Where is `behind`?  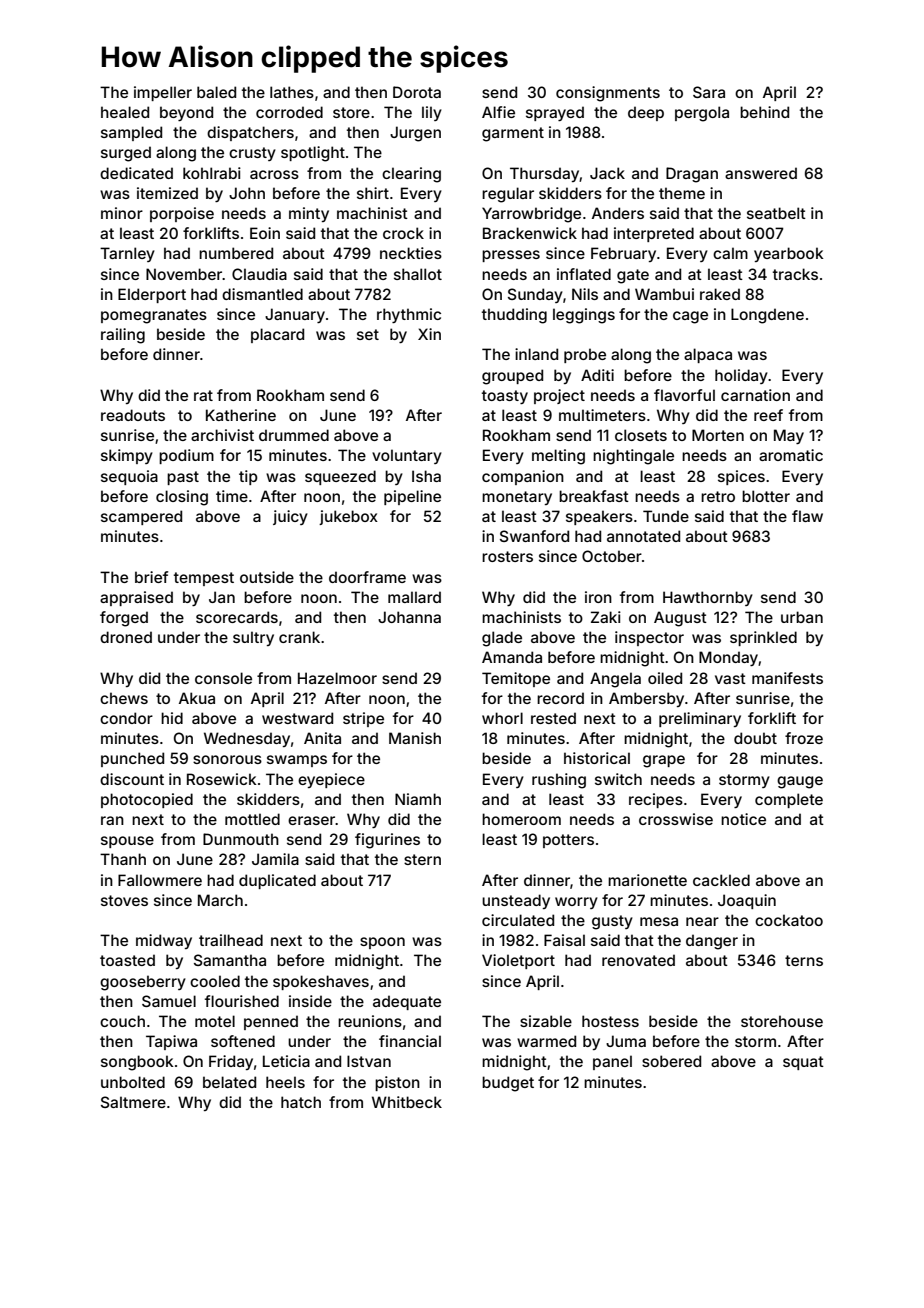
behind is located at coordinates (764, 112).
